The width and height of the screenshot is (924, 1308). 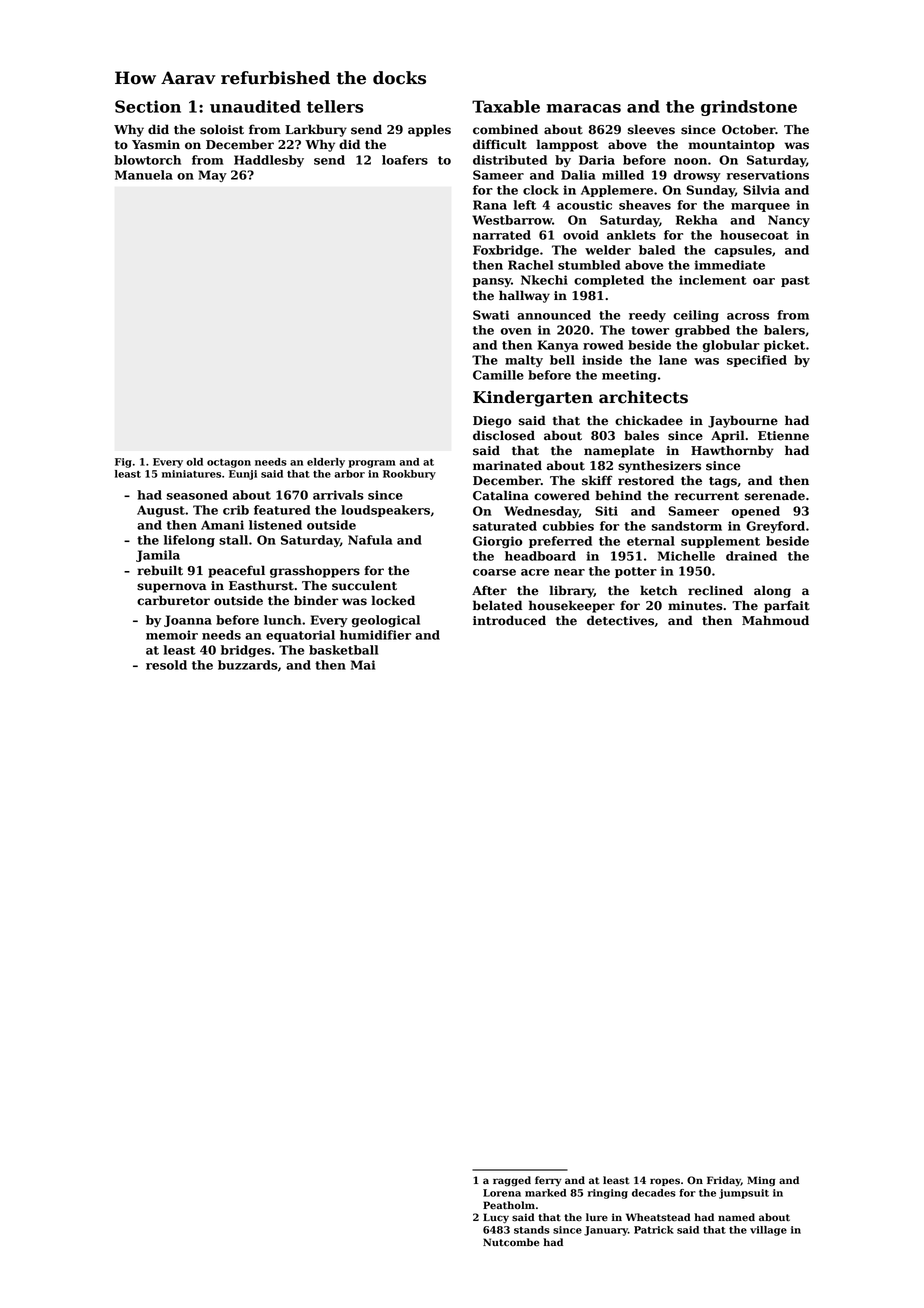 I want to click on Silvia, so click(x=761, y=190).
